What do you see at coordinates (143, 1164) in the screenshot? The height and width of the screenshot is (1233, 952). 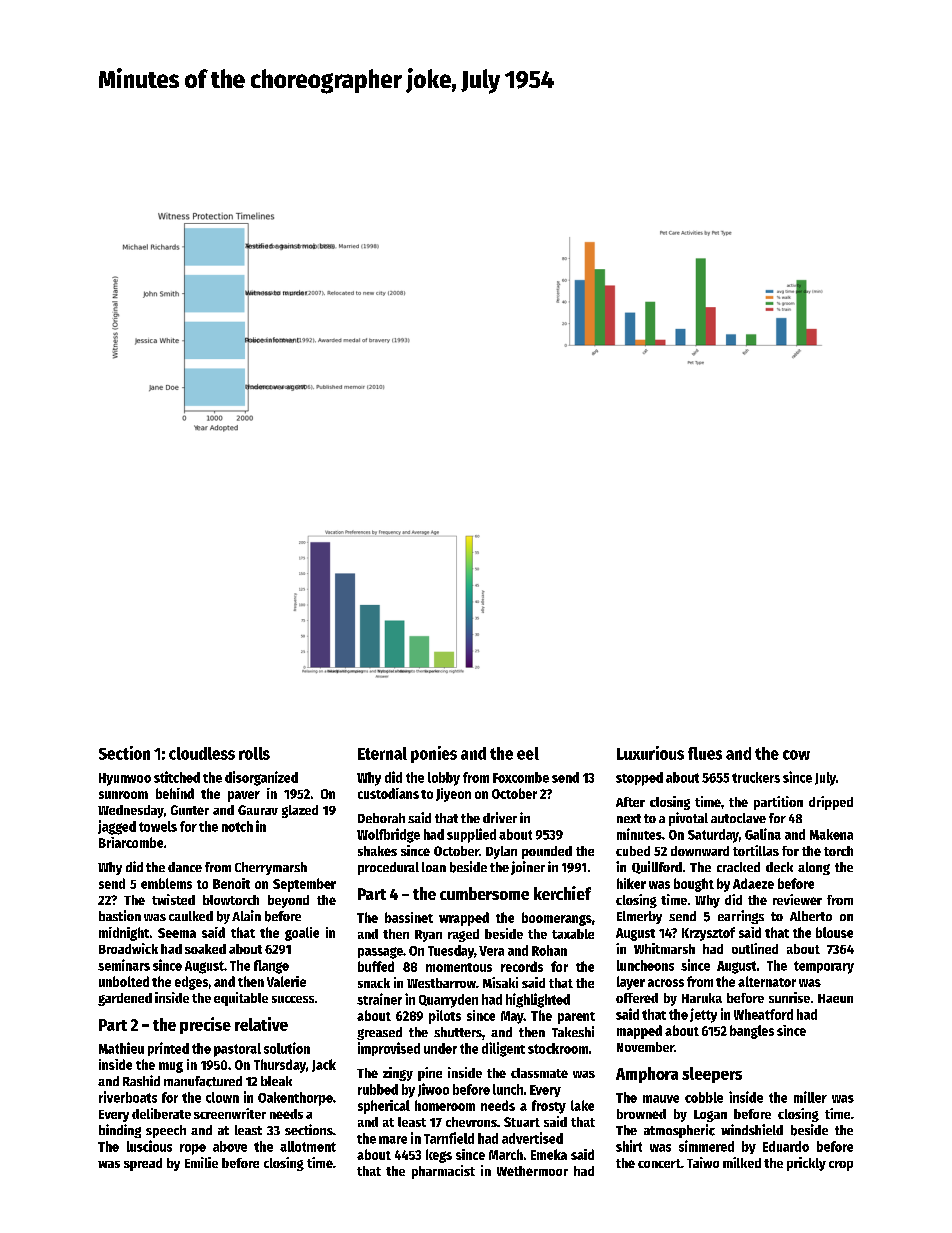 I see `spread` at bounding box center [143, 1164].
